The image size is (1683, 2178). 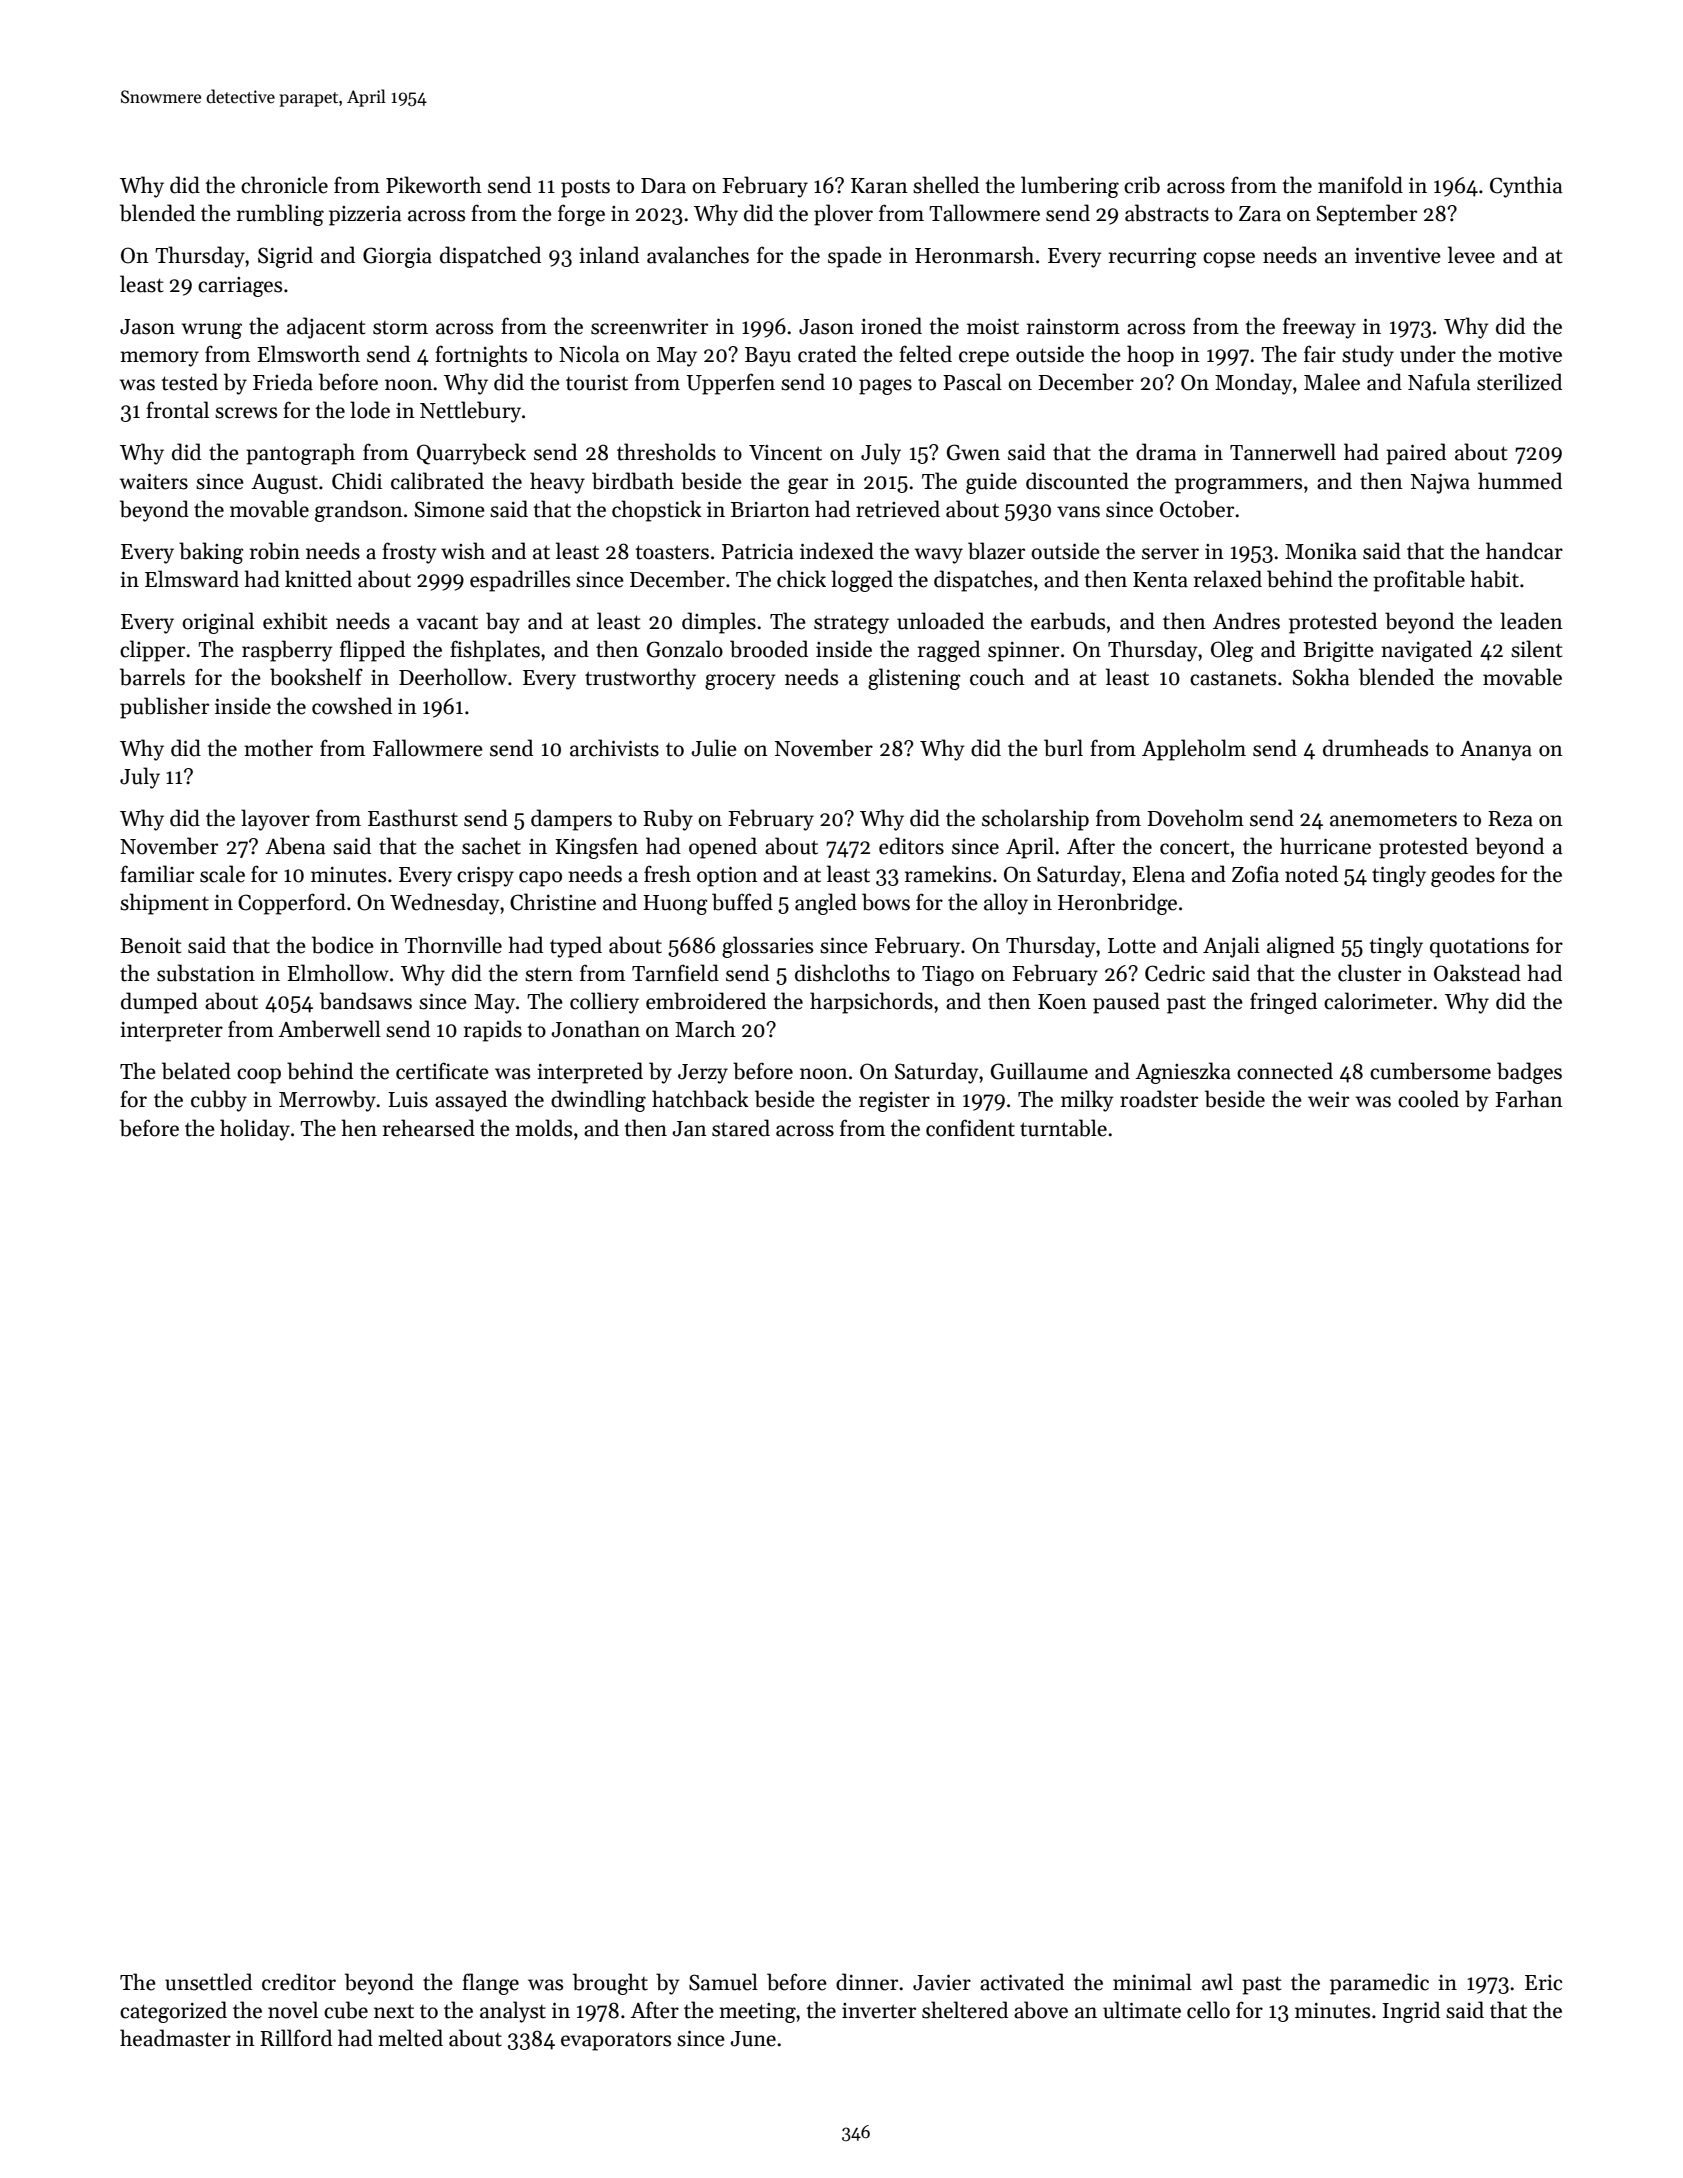 What do you see at coordinates (240, 287) in the page?
I see `carriages` at bounding box center [240, 287].
